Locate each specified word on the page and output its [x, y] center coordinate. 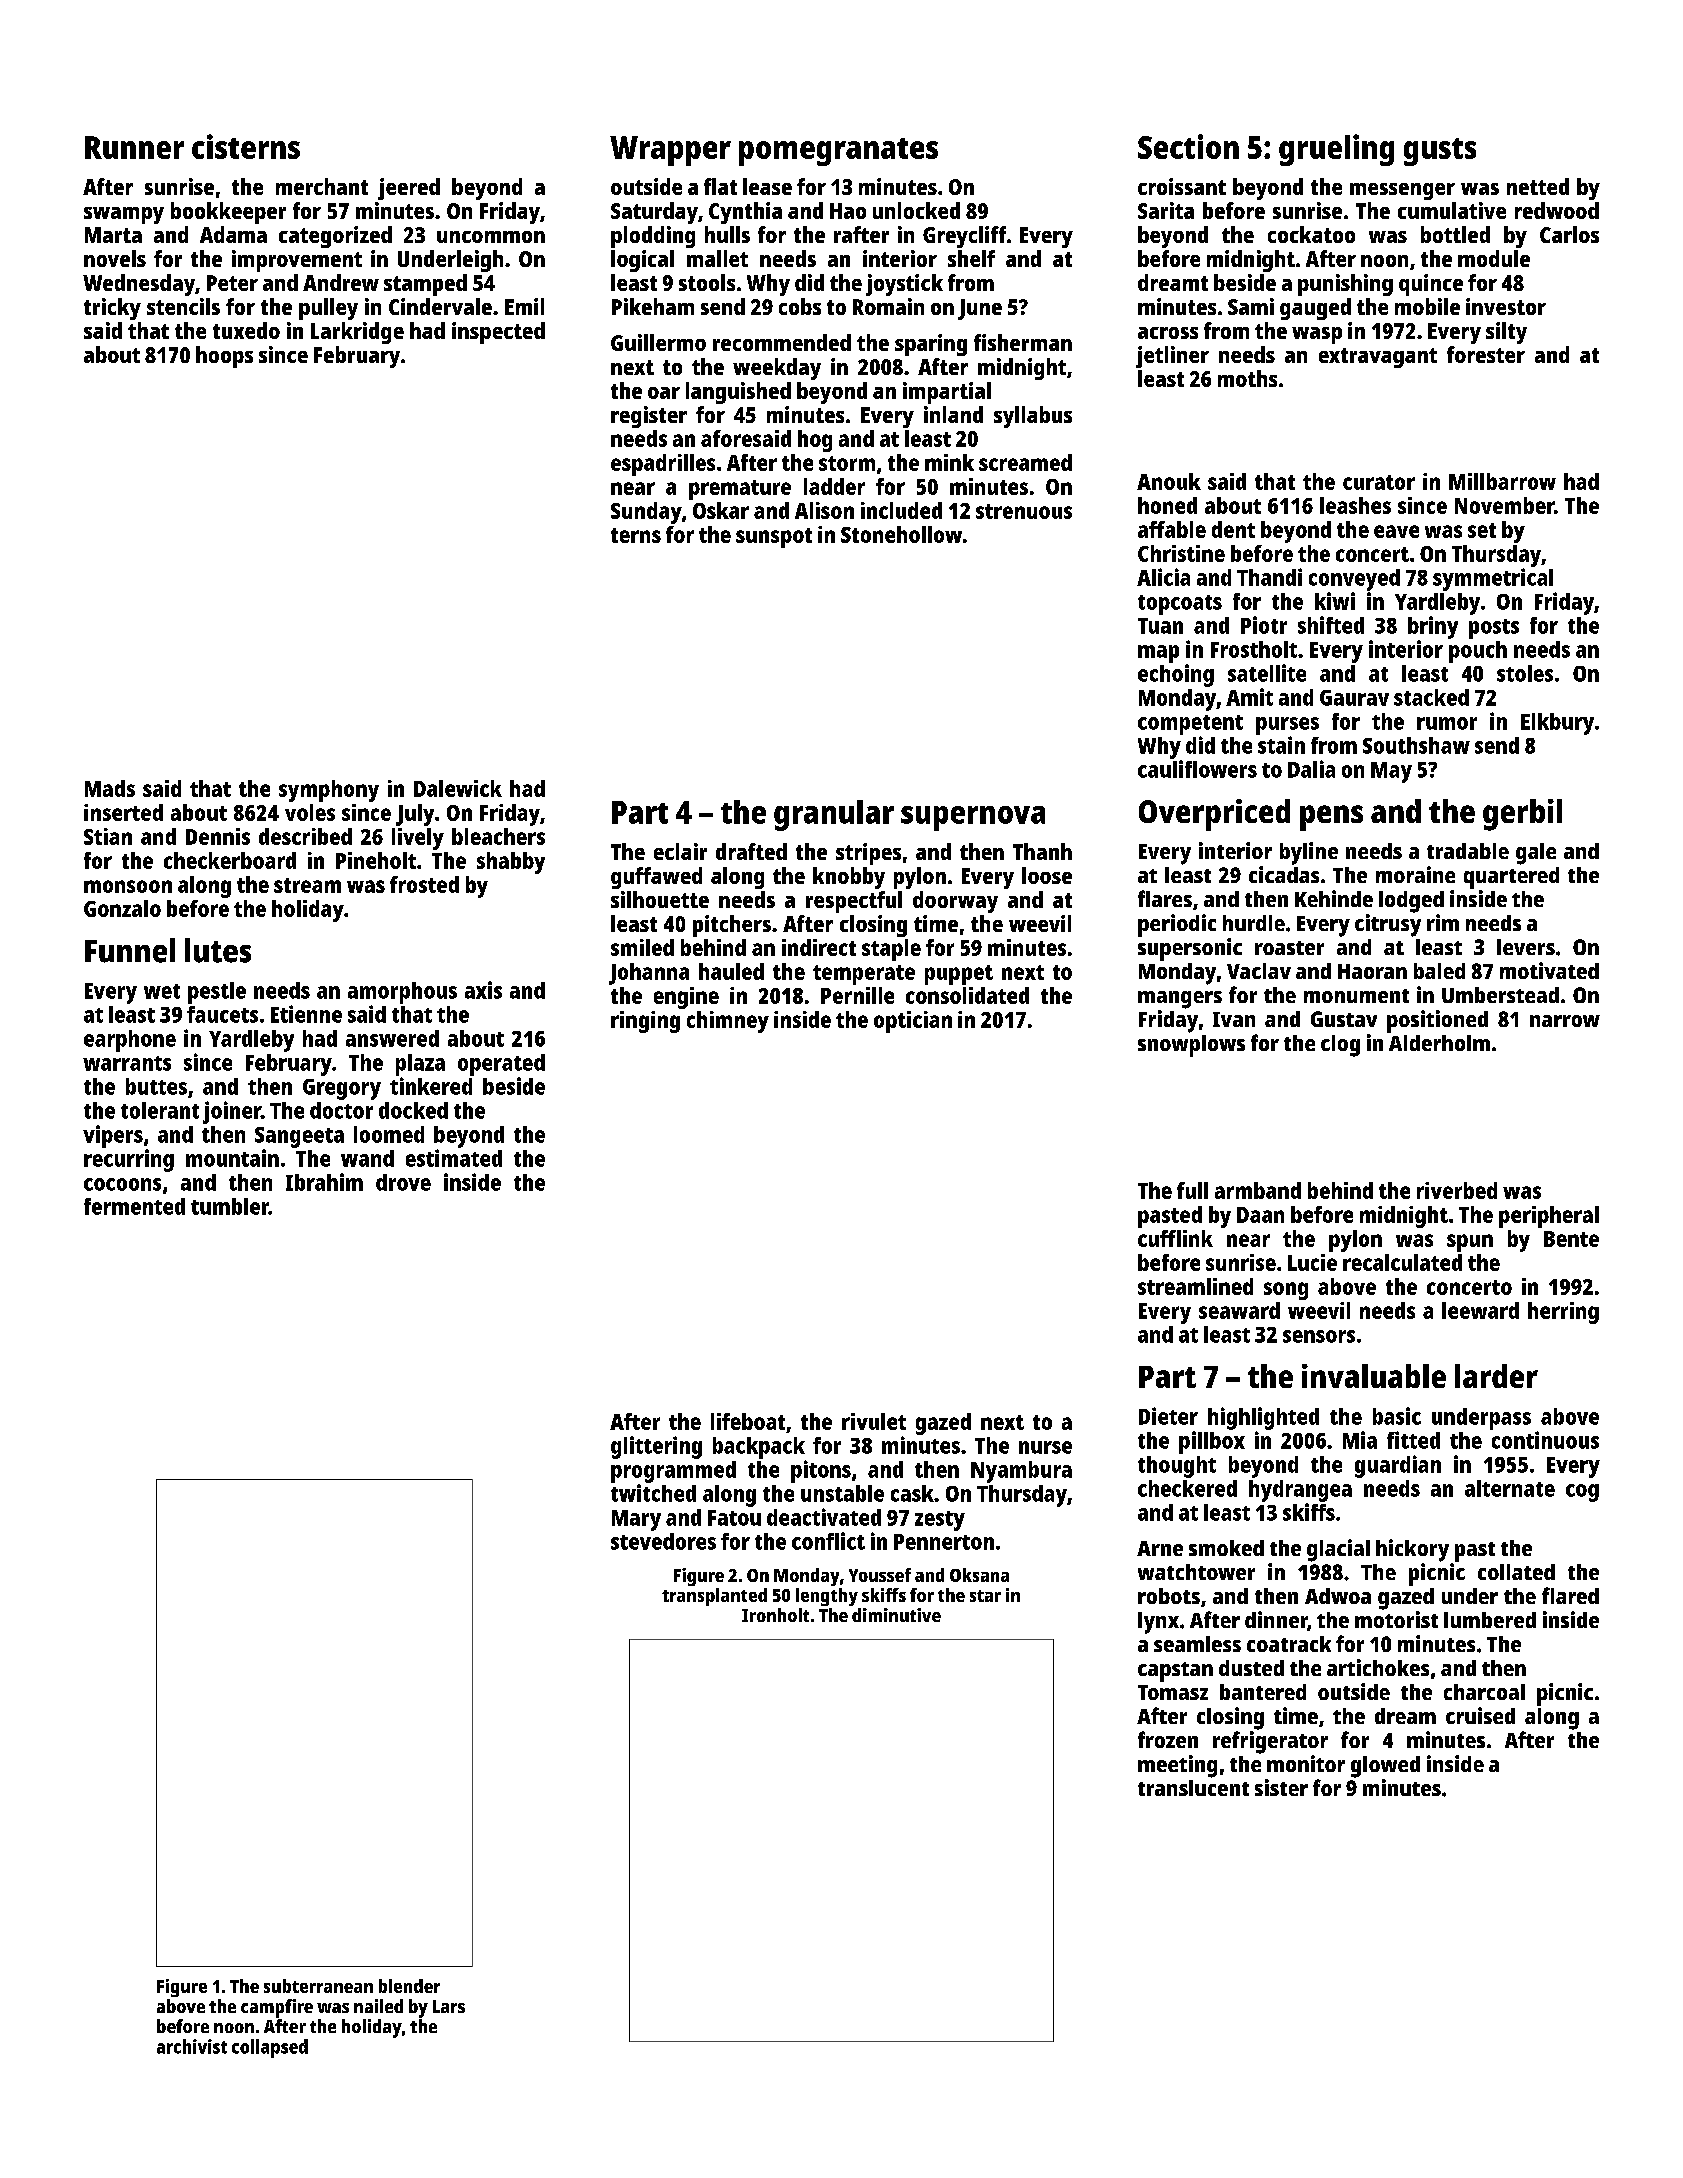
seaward [1239, 1310]
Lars [449, 2006]
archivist [192, 2046]
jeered [409, 189]
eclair [680, 851]
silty [1506, 333]
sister [1281, 1787]
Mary [636, 1520]
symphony [329, 791]
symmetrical [1493, 579]
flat [720, 186]
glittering [656, 1447]
